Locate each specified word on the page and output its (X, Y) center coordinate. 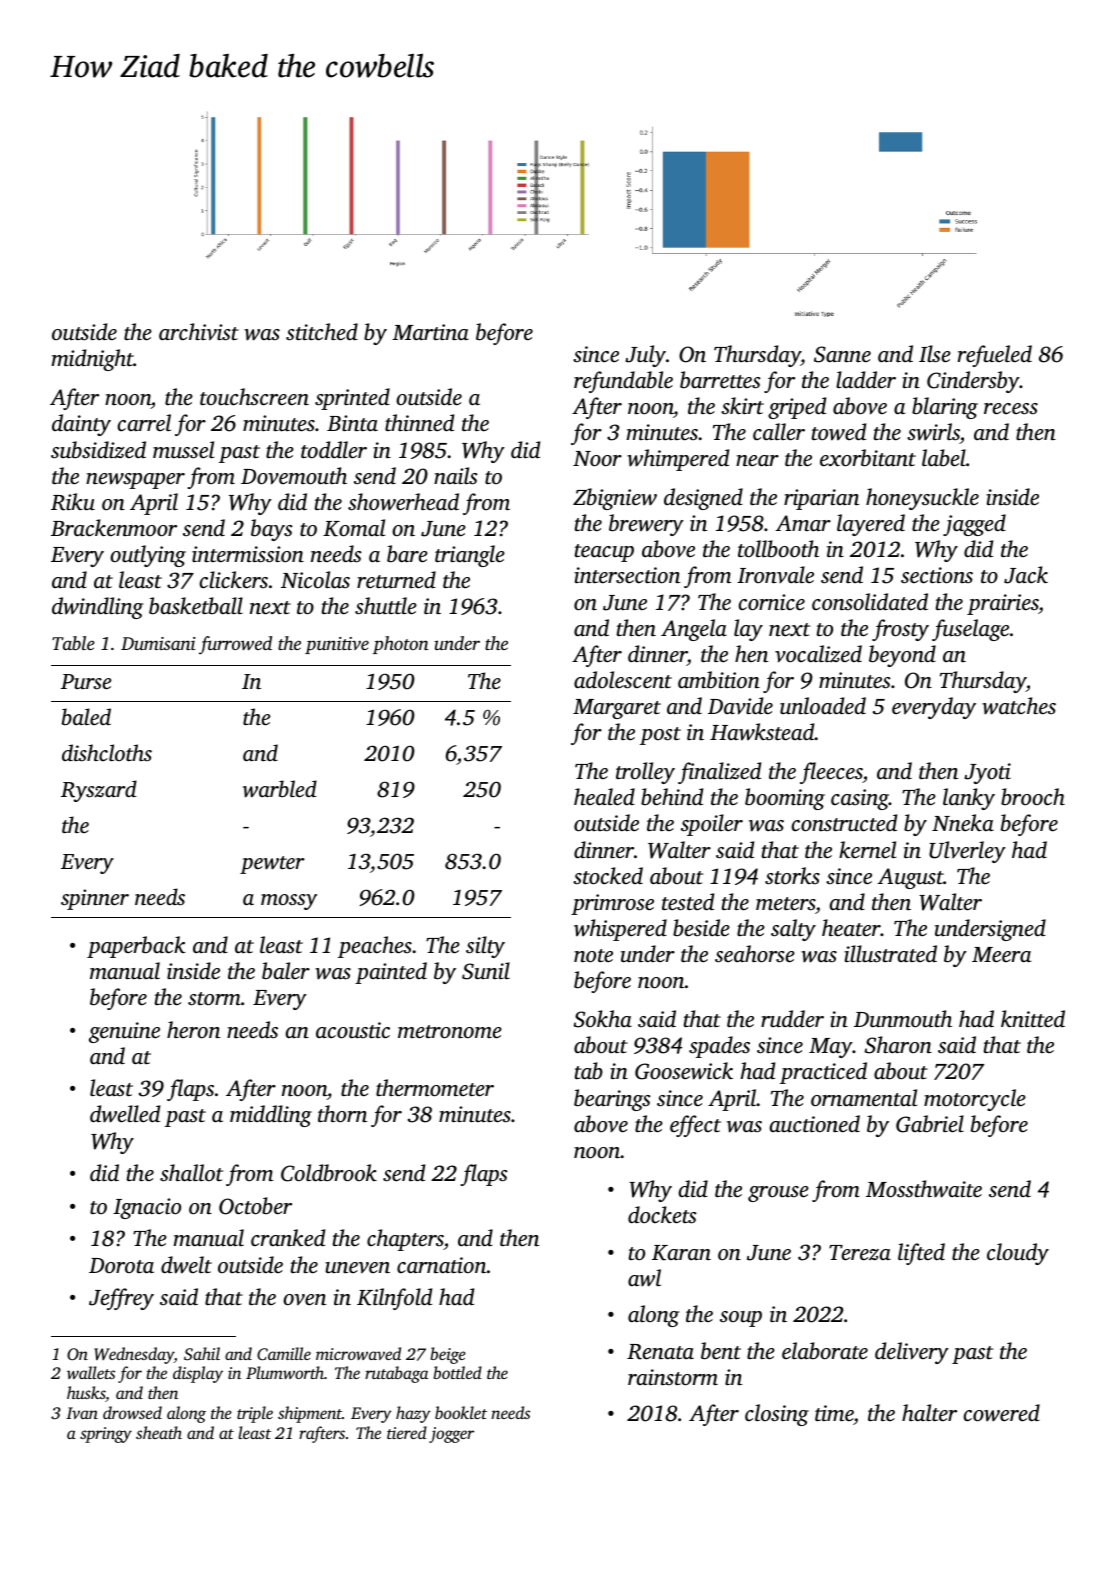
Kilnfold (394, 1299)
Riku (73, 502)
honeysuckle (922, 499)
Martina (430, 332)
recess (1011, 409)
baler (286, 971)
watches (1019, 706)
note (593, 956)
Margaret (617, 709)
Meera (1001, 954)
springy (106, 1435)
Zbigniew (615, 499)
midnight (93, 360)
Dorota (121, 1266)
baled (86, 716)
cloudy (1018, 1254)
